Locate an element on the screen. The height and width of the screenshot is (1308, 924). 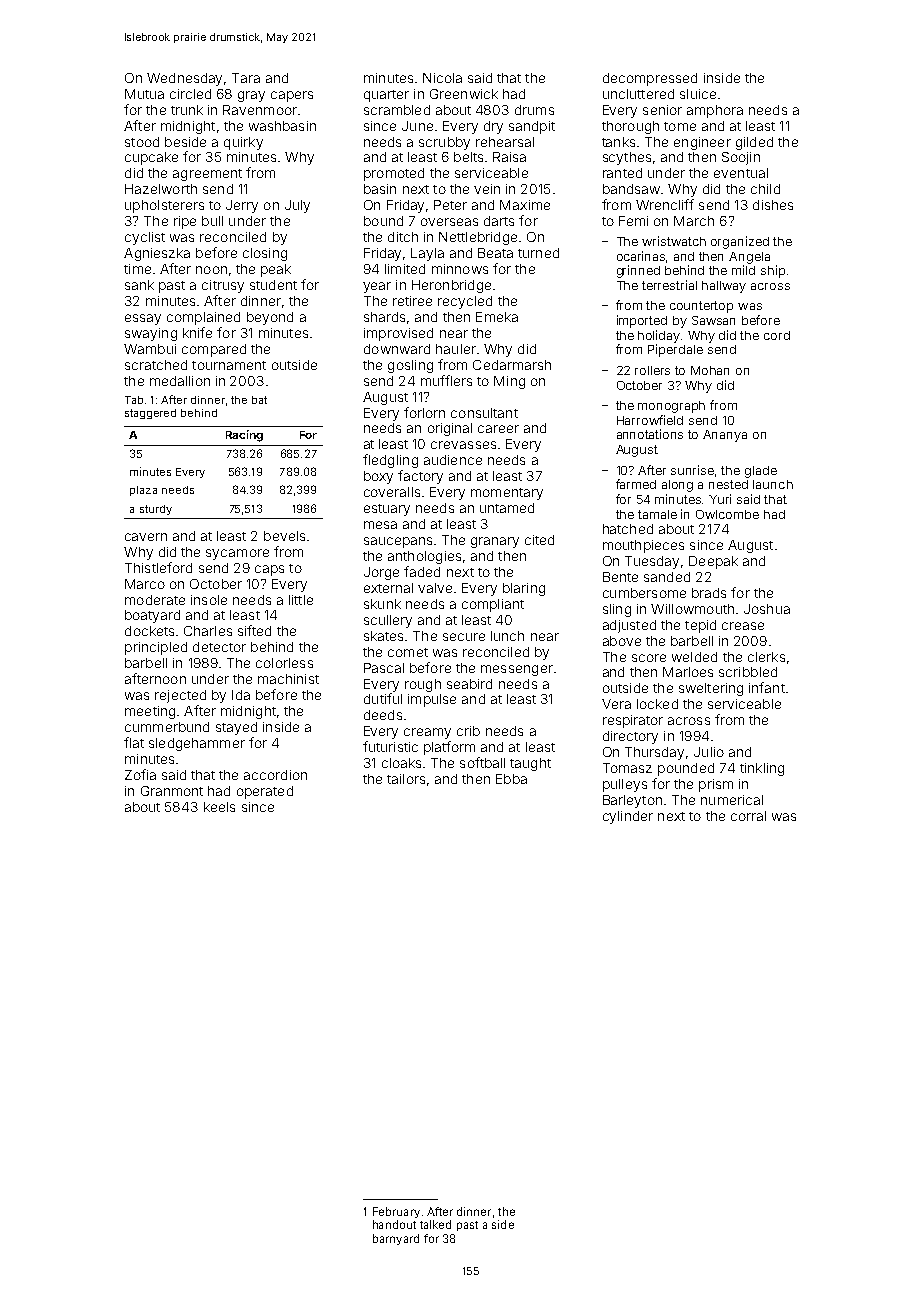
handout is located at coordinates (394, 1224).
